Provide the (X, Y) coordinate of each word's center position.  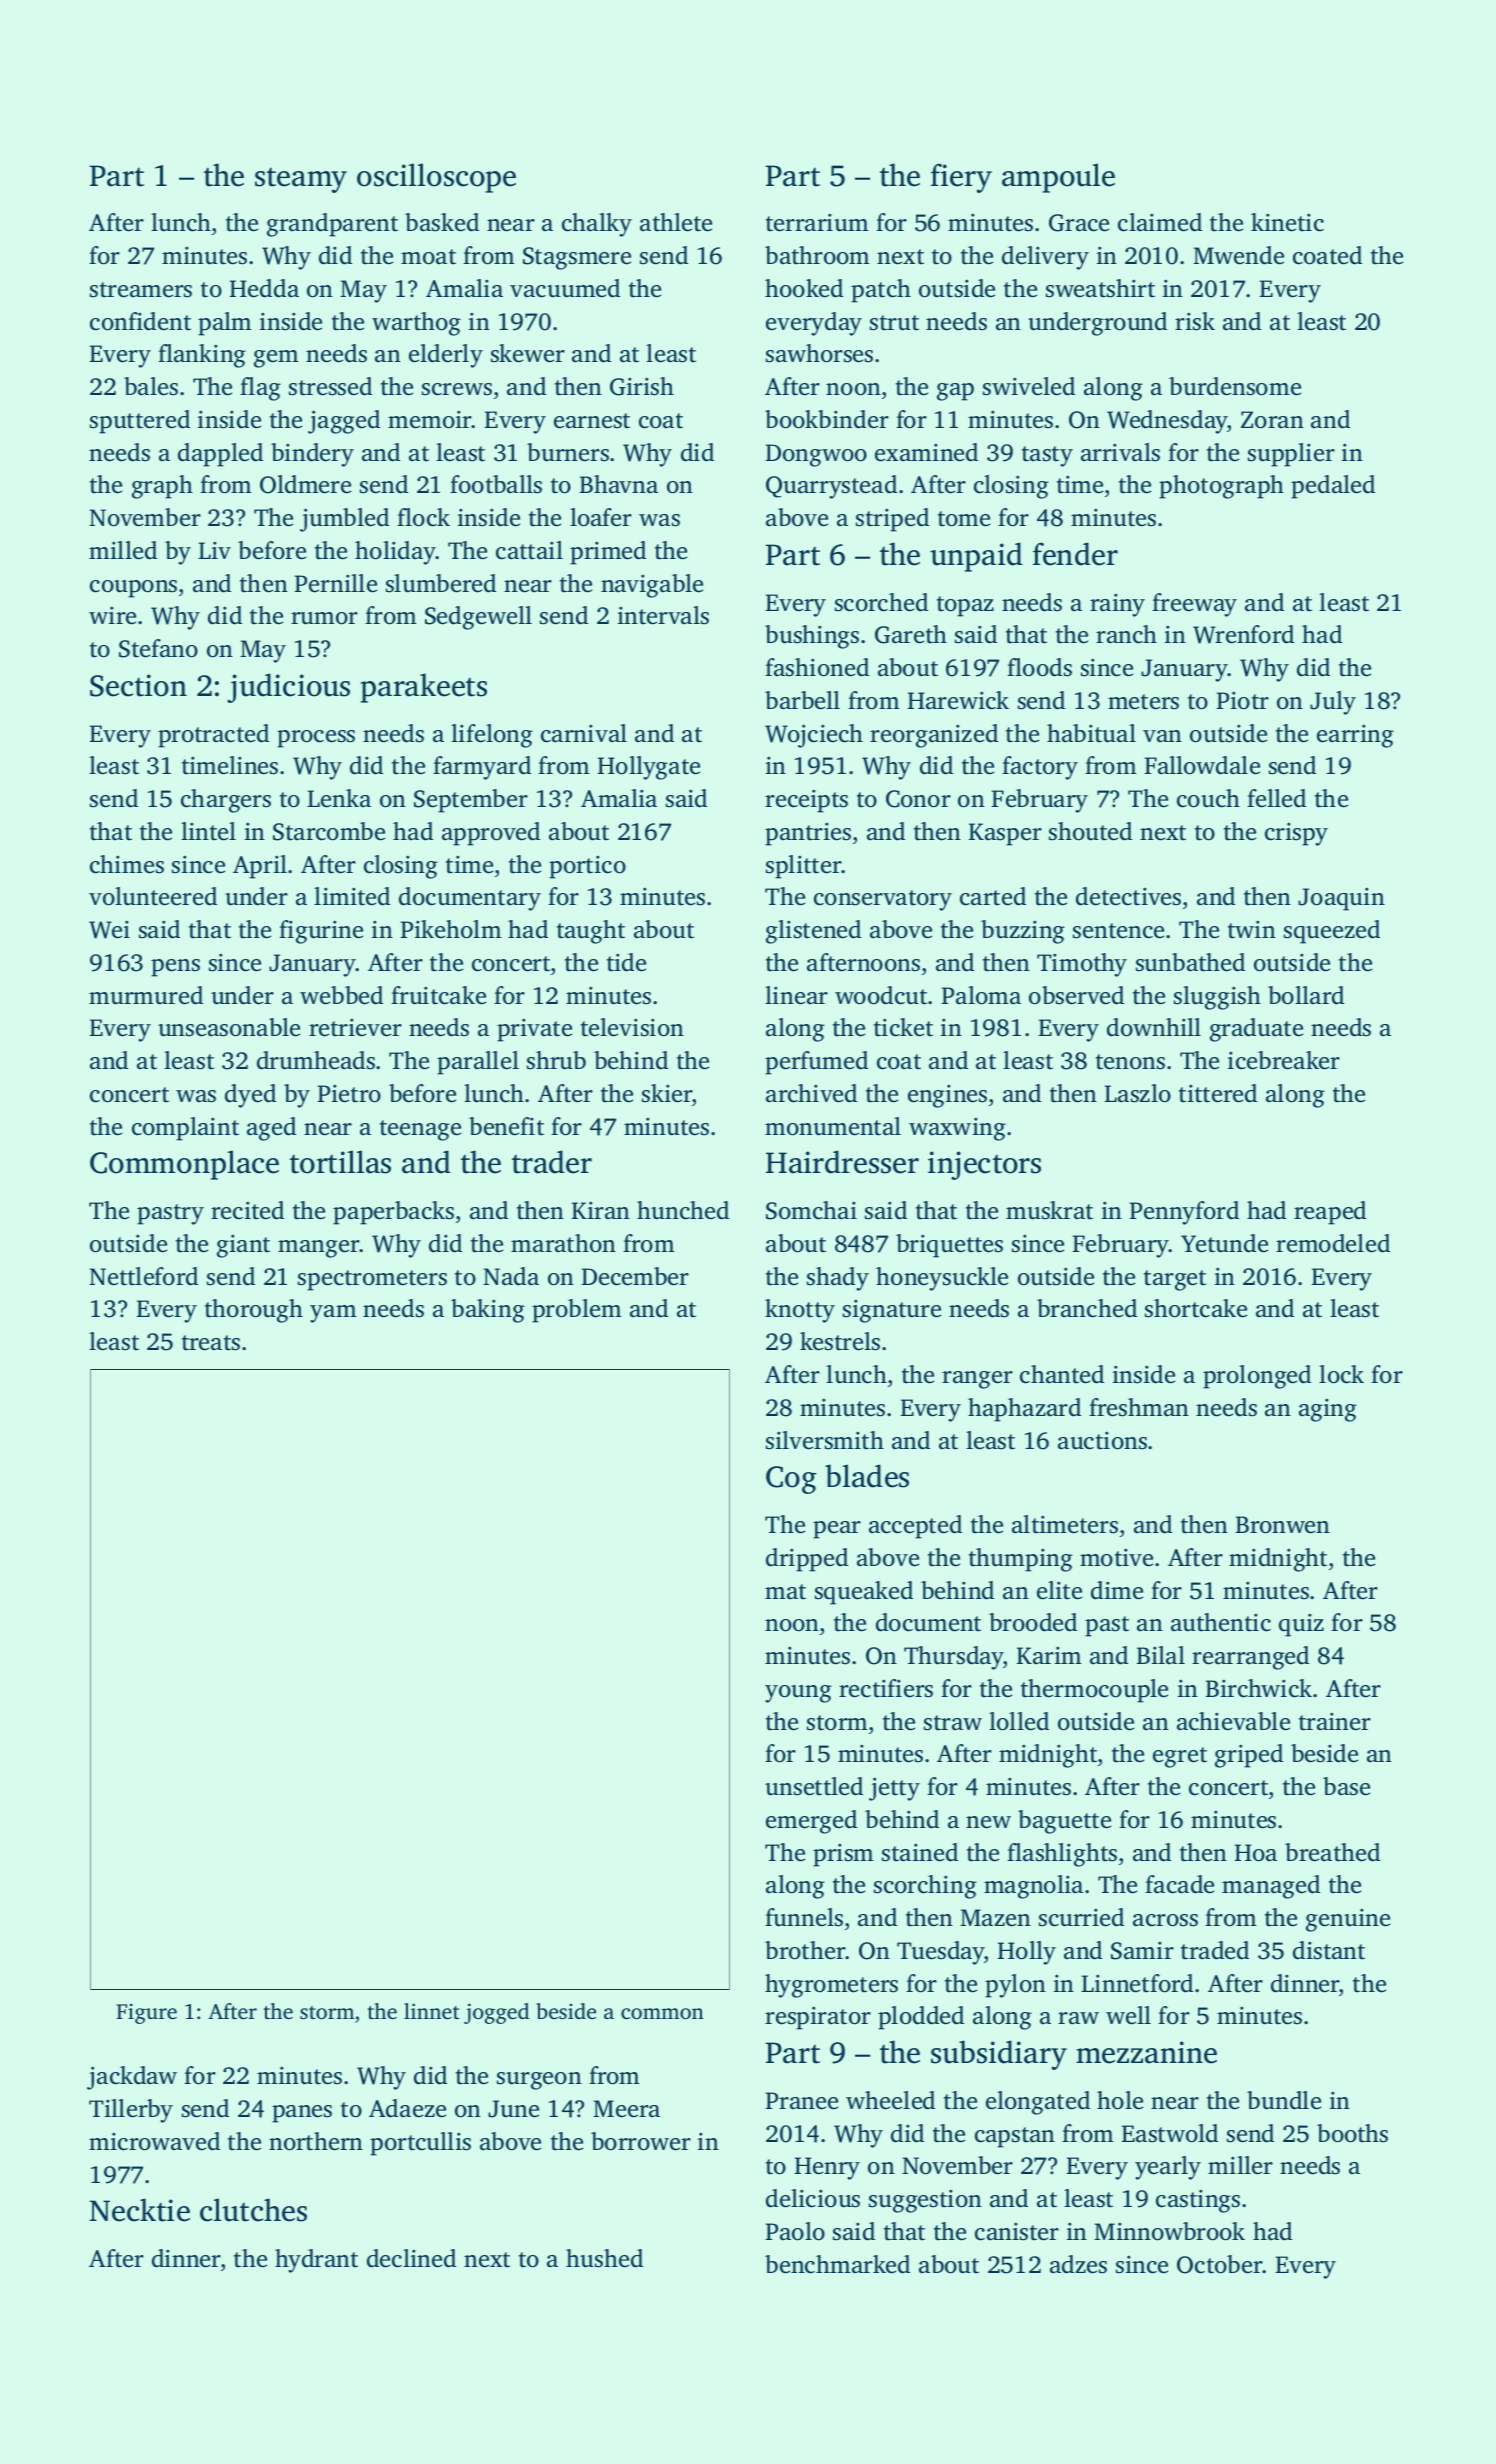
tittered (1218, 1093)
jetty (894, 1789)
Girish (642, 386)
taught (591, 932)
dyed (250, 1096)
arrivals (1120, 452)
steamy (301, 180)
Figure (146, 2013)
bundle (1284, 2100)
